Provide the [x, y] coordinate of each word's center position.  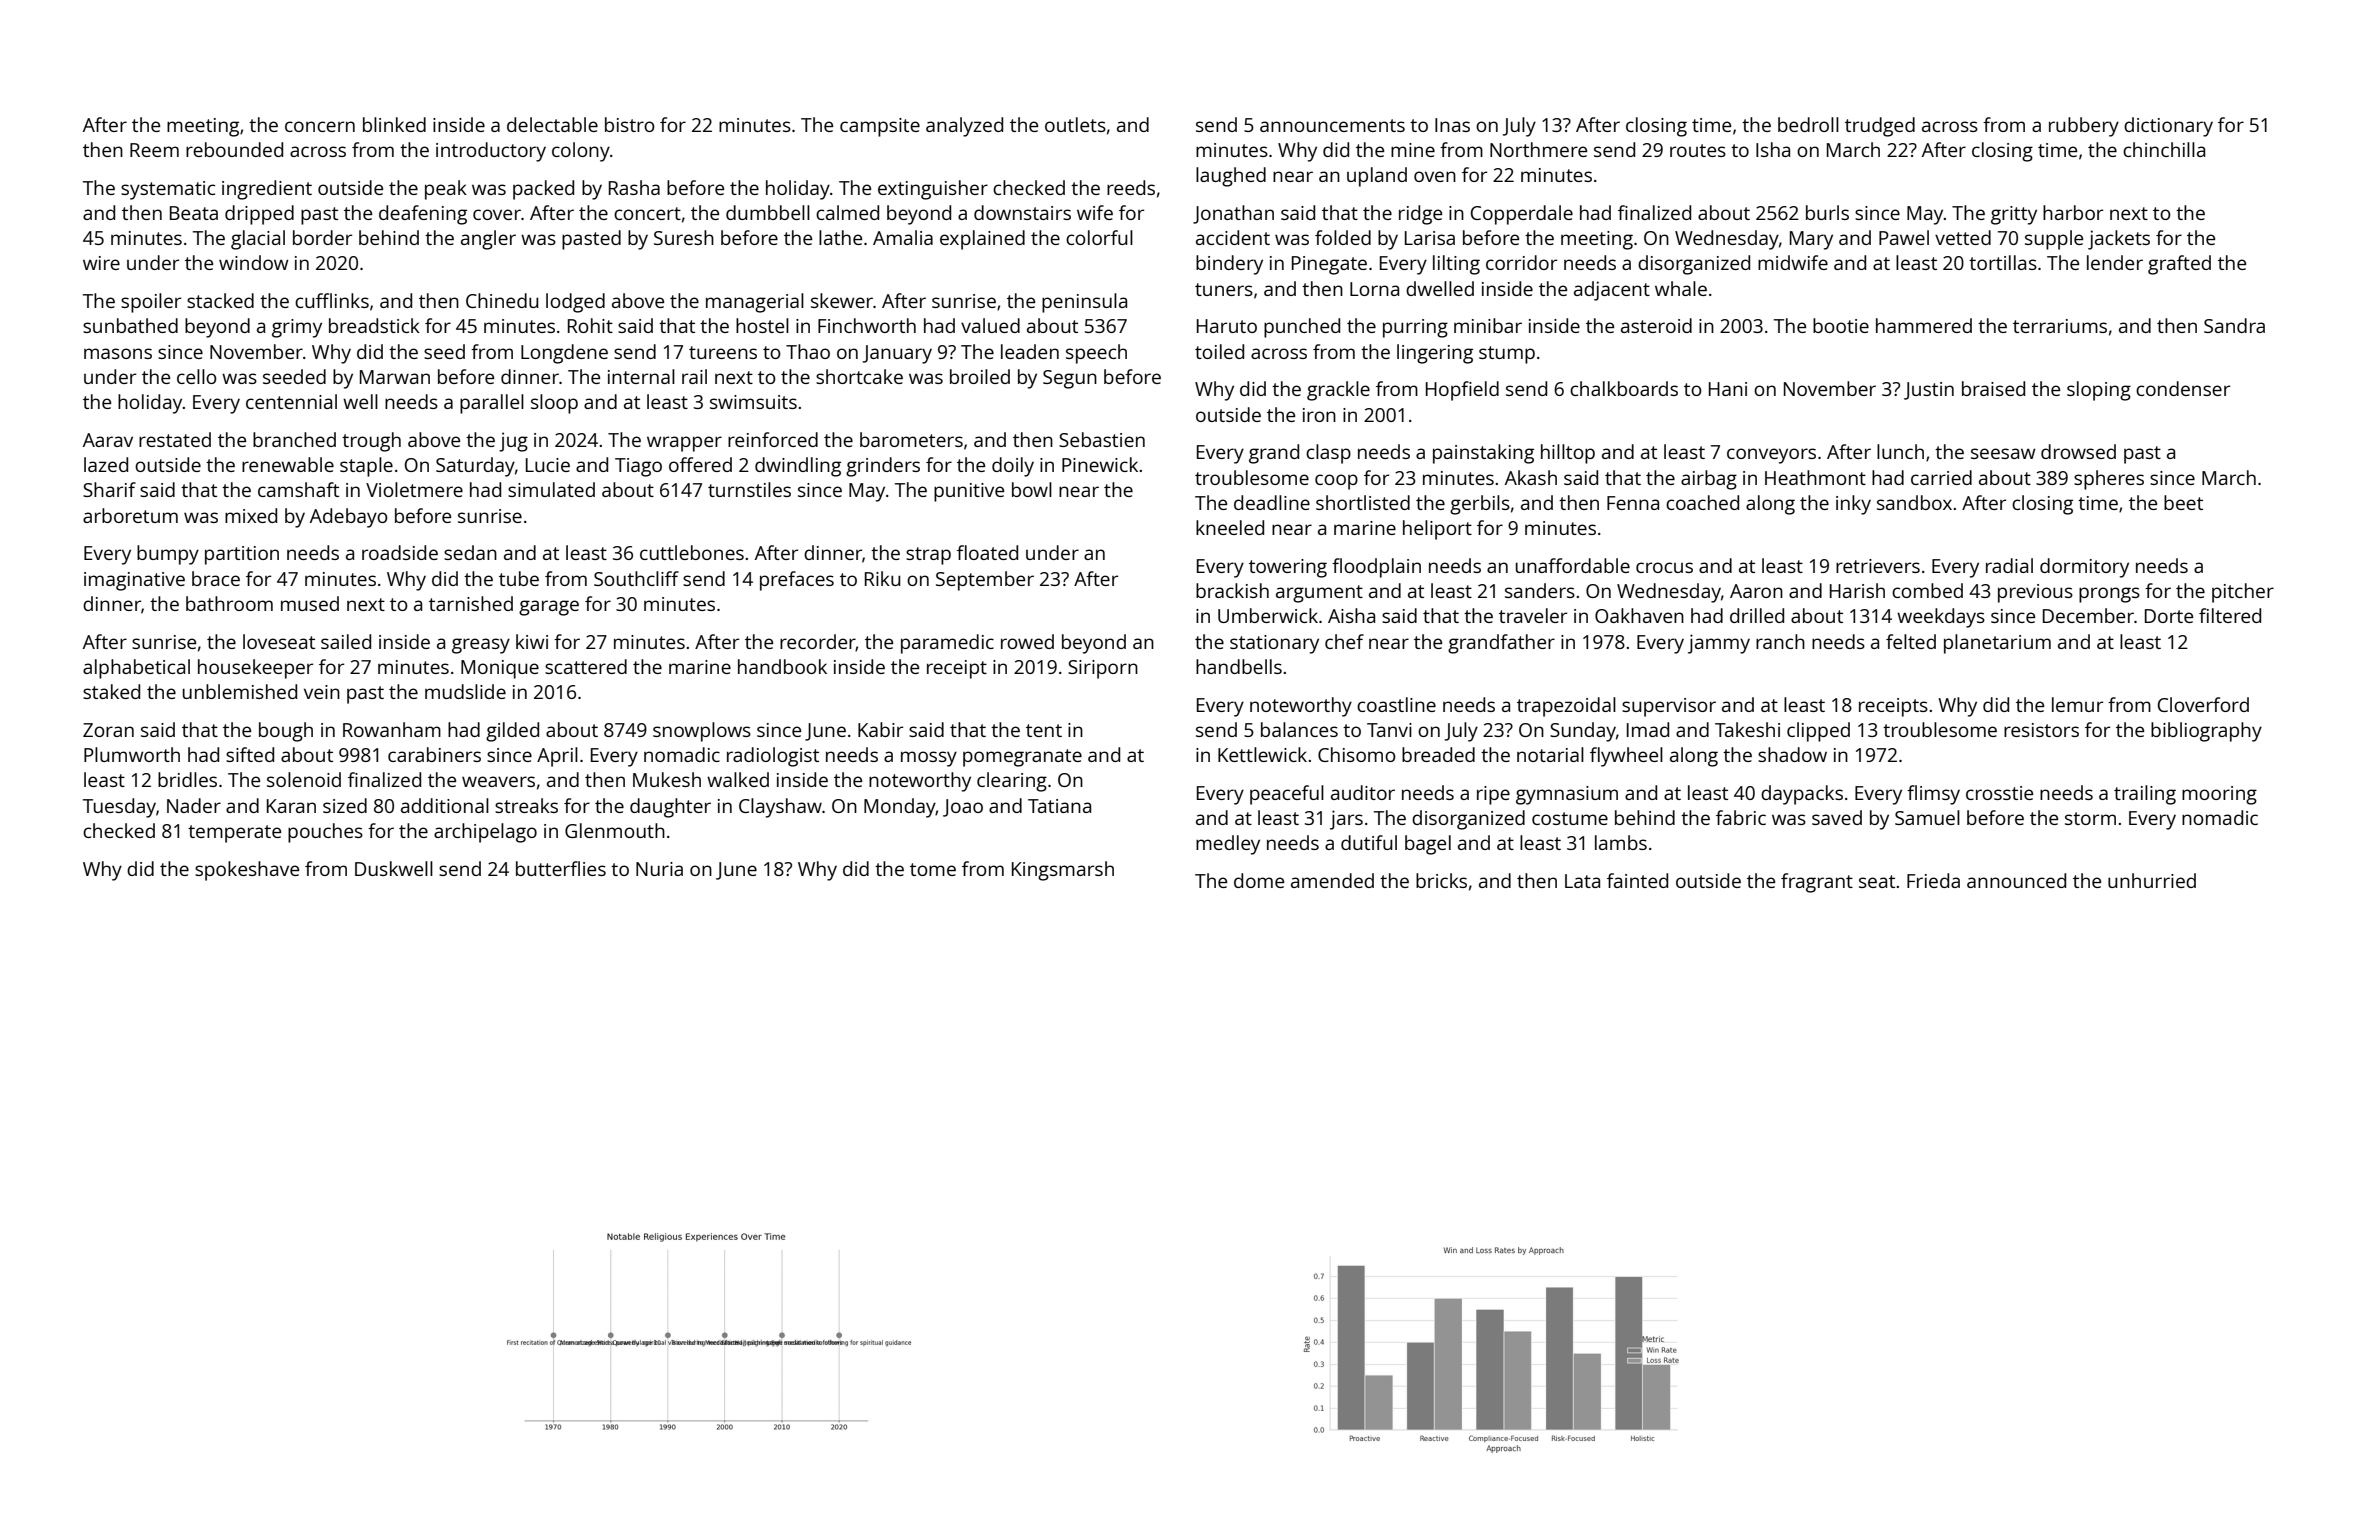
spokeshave [247, 871]
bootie [1841, 325]
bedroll [1808, 124]
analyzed [964, 127]
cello [197, 376]
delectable [552, 124]
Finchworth [867, 325]
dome [1259, 880]
